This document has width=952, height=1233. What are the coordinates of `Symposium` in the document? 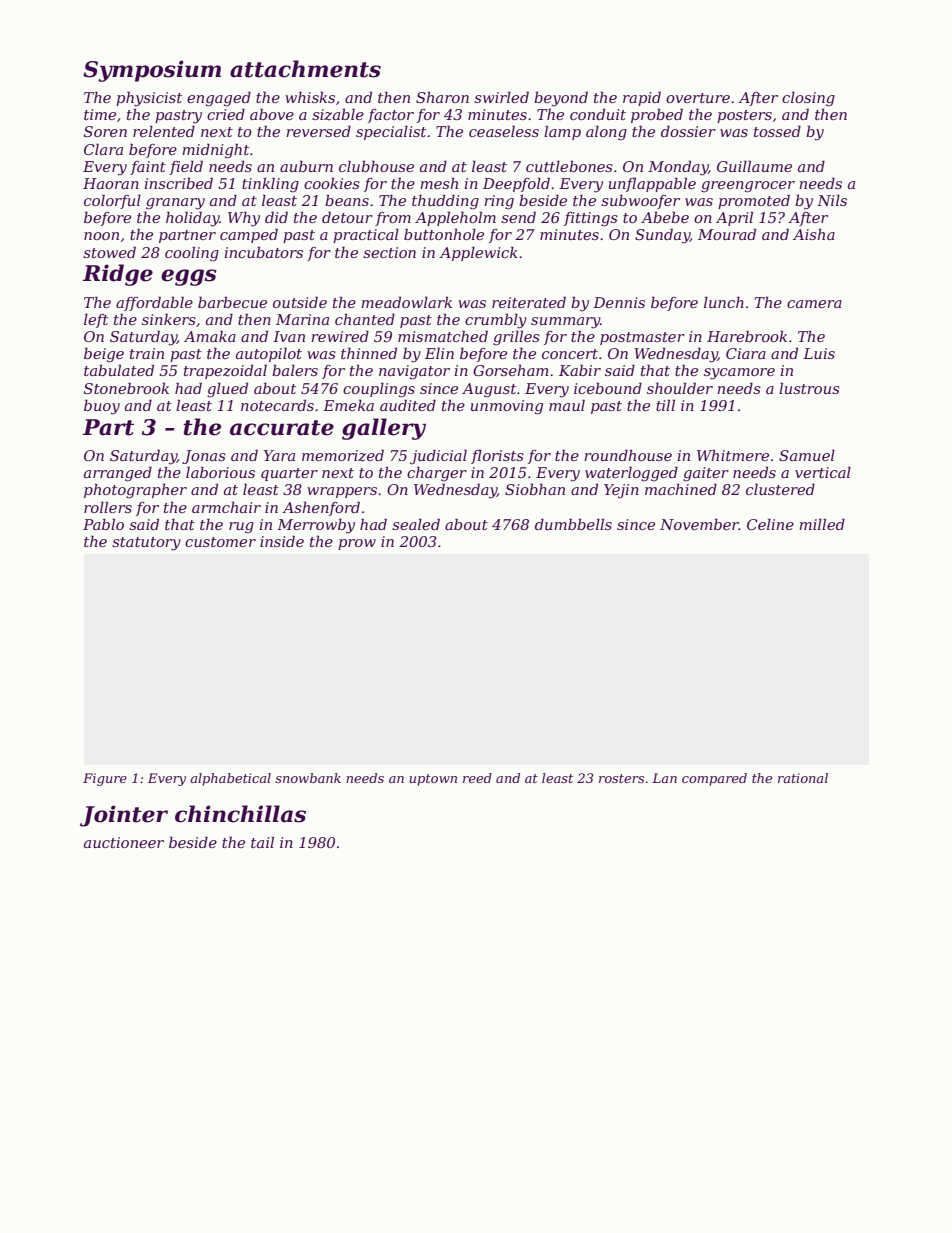 It's located at (152, 71).
